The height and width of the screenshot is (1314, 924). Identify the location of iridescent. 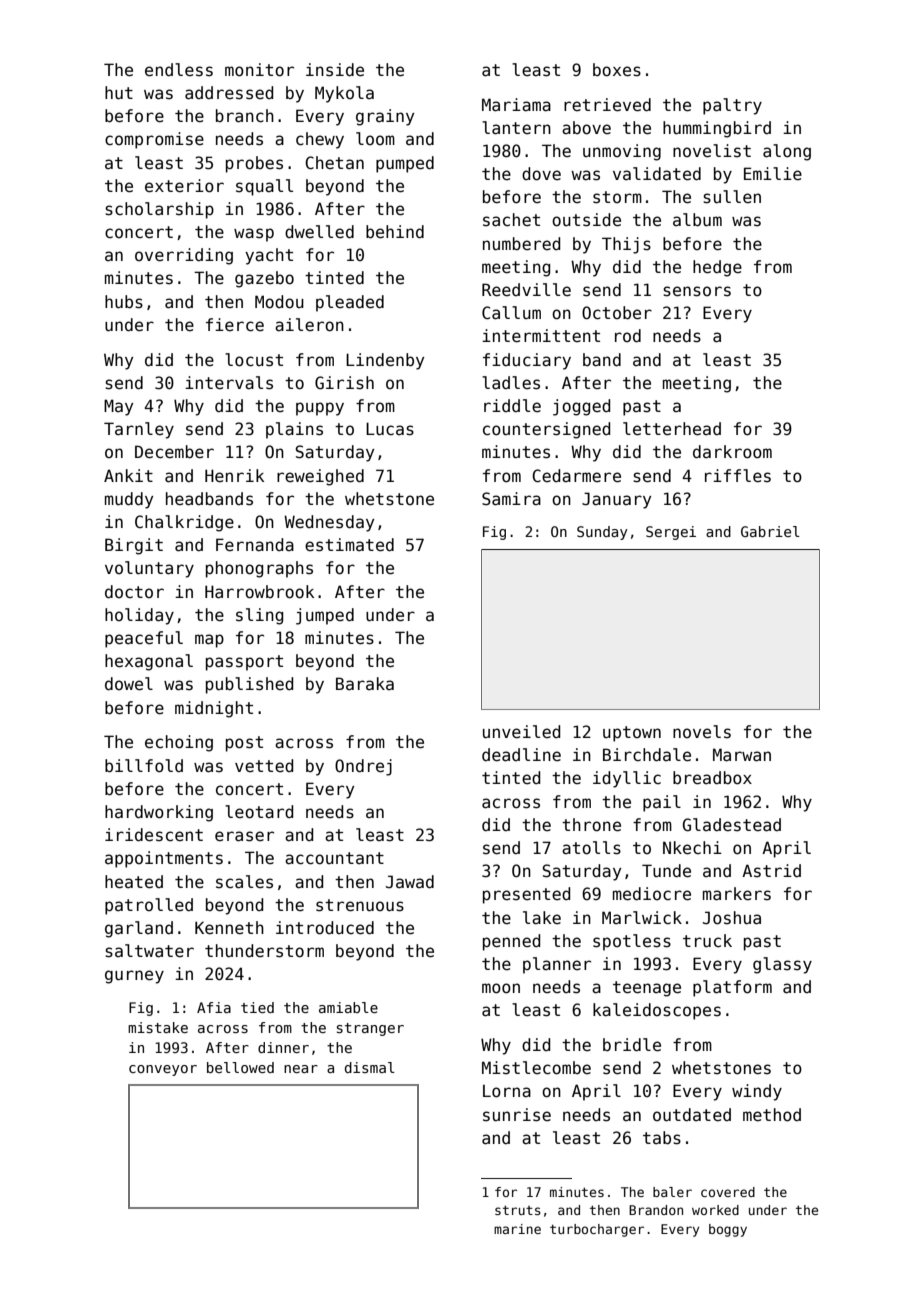
(154, 835).
